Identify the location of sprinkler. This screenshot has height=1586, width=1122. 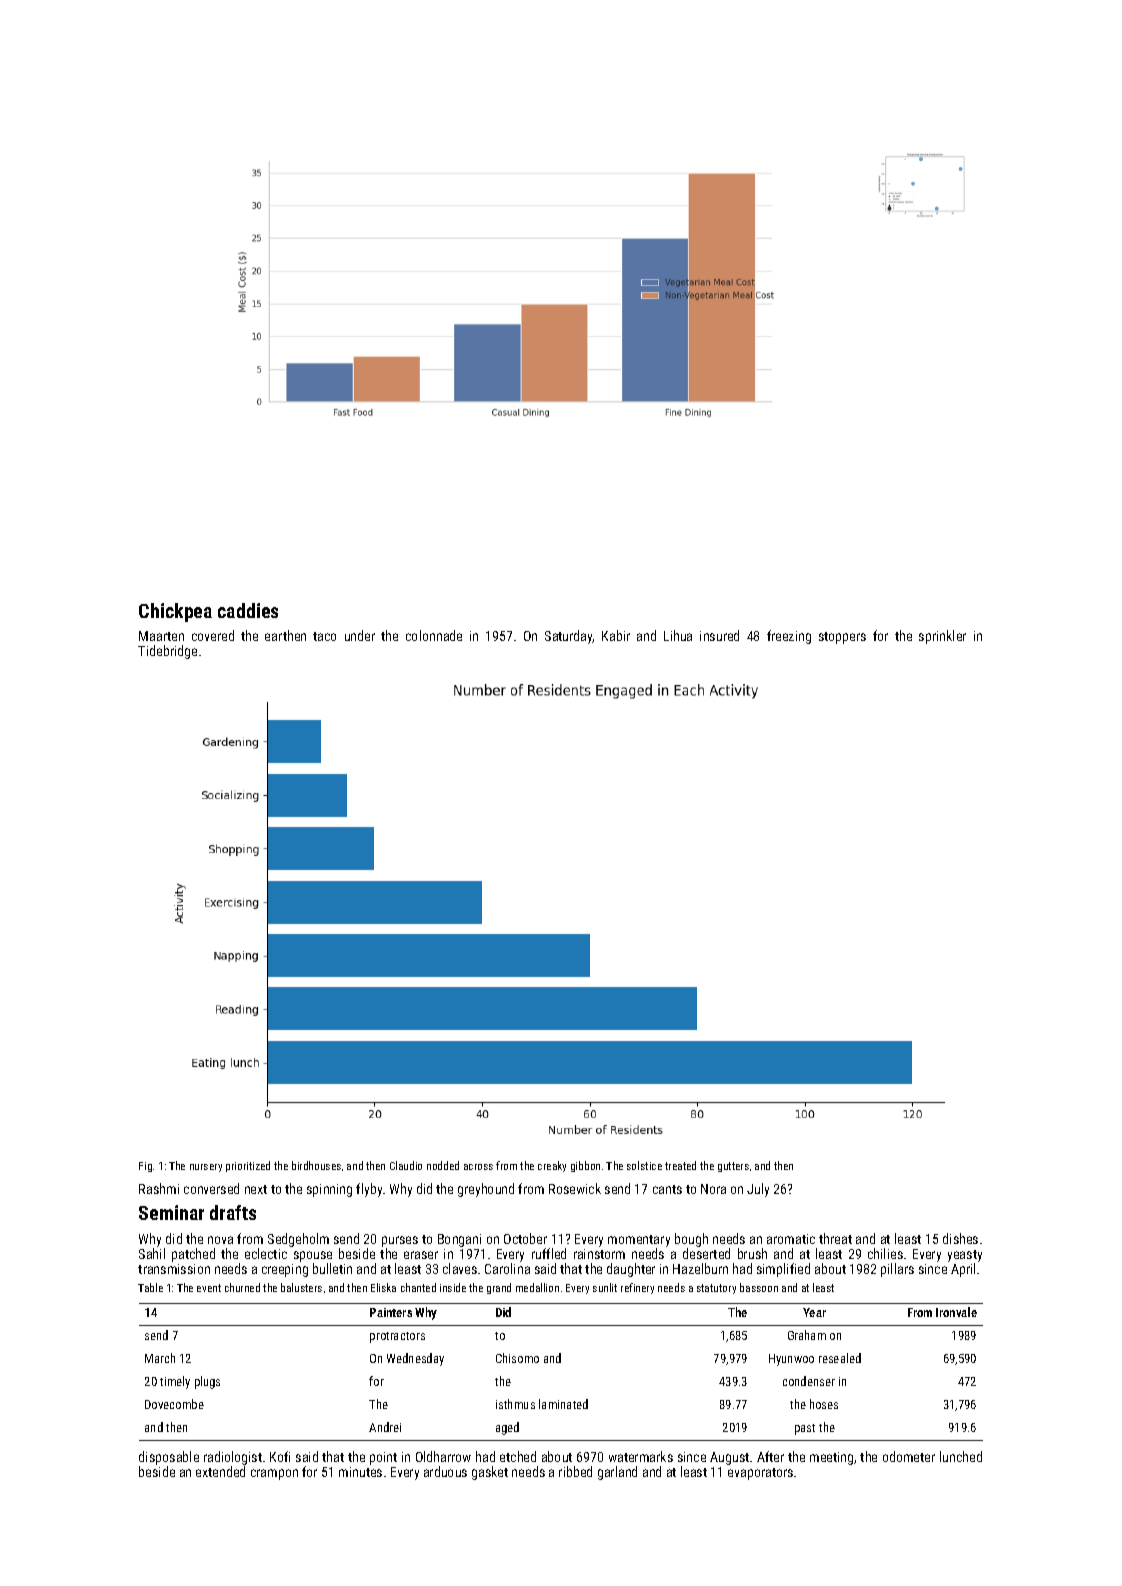
(942, 637).
